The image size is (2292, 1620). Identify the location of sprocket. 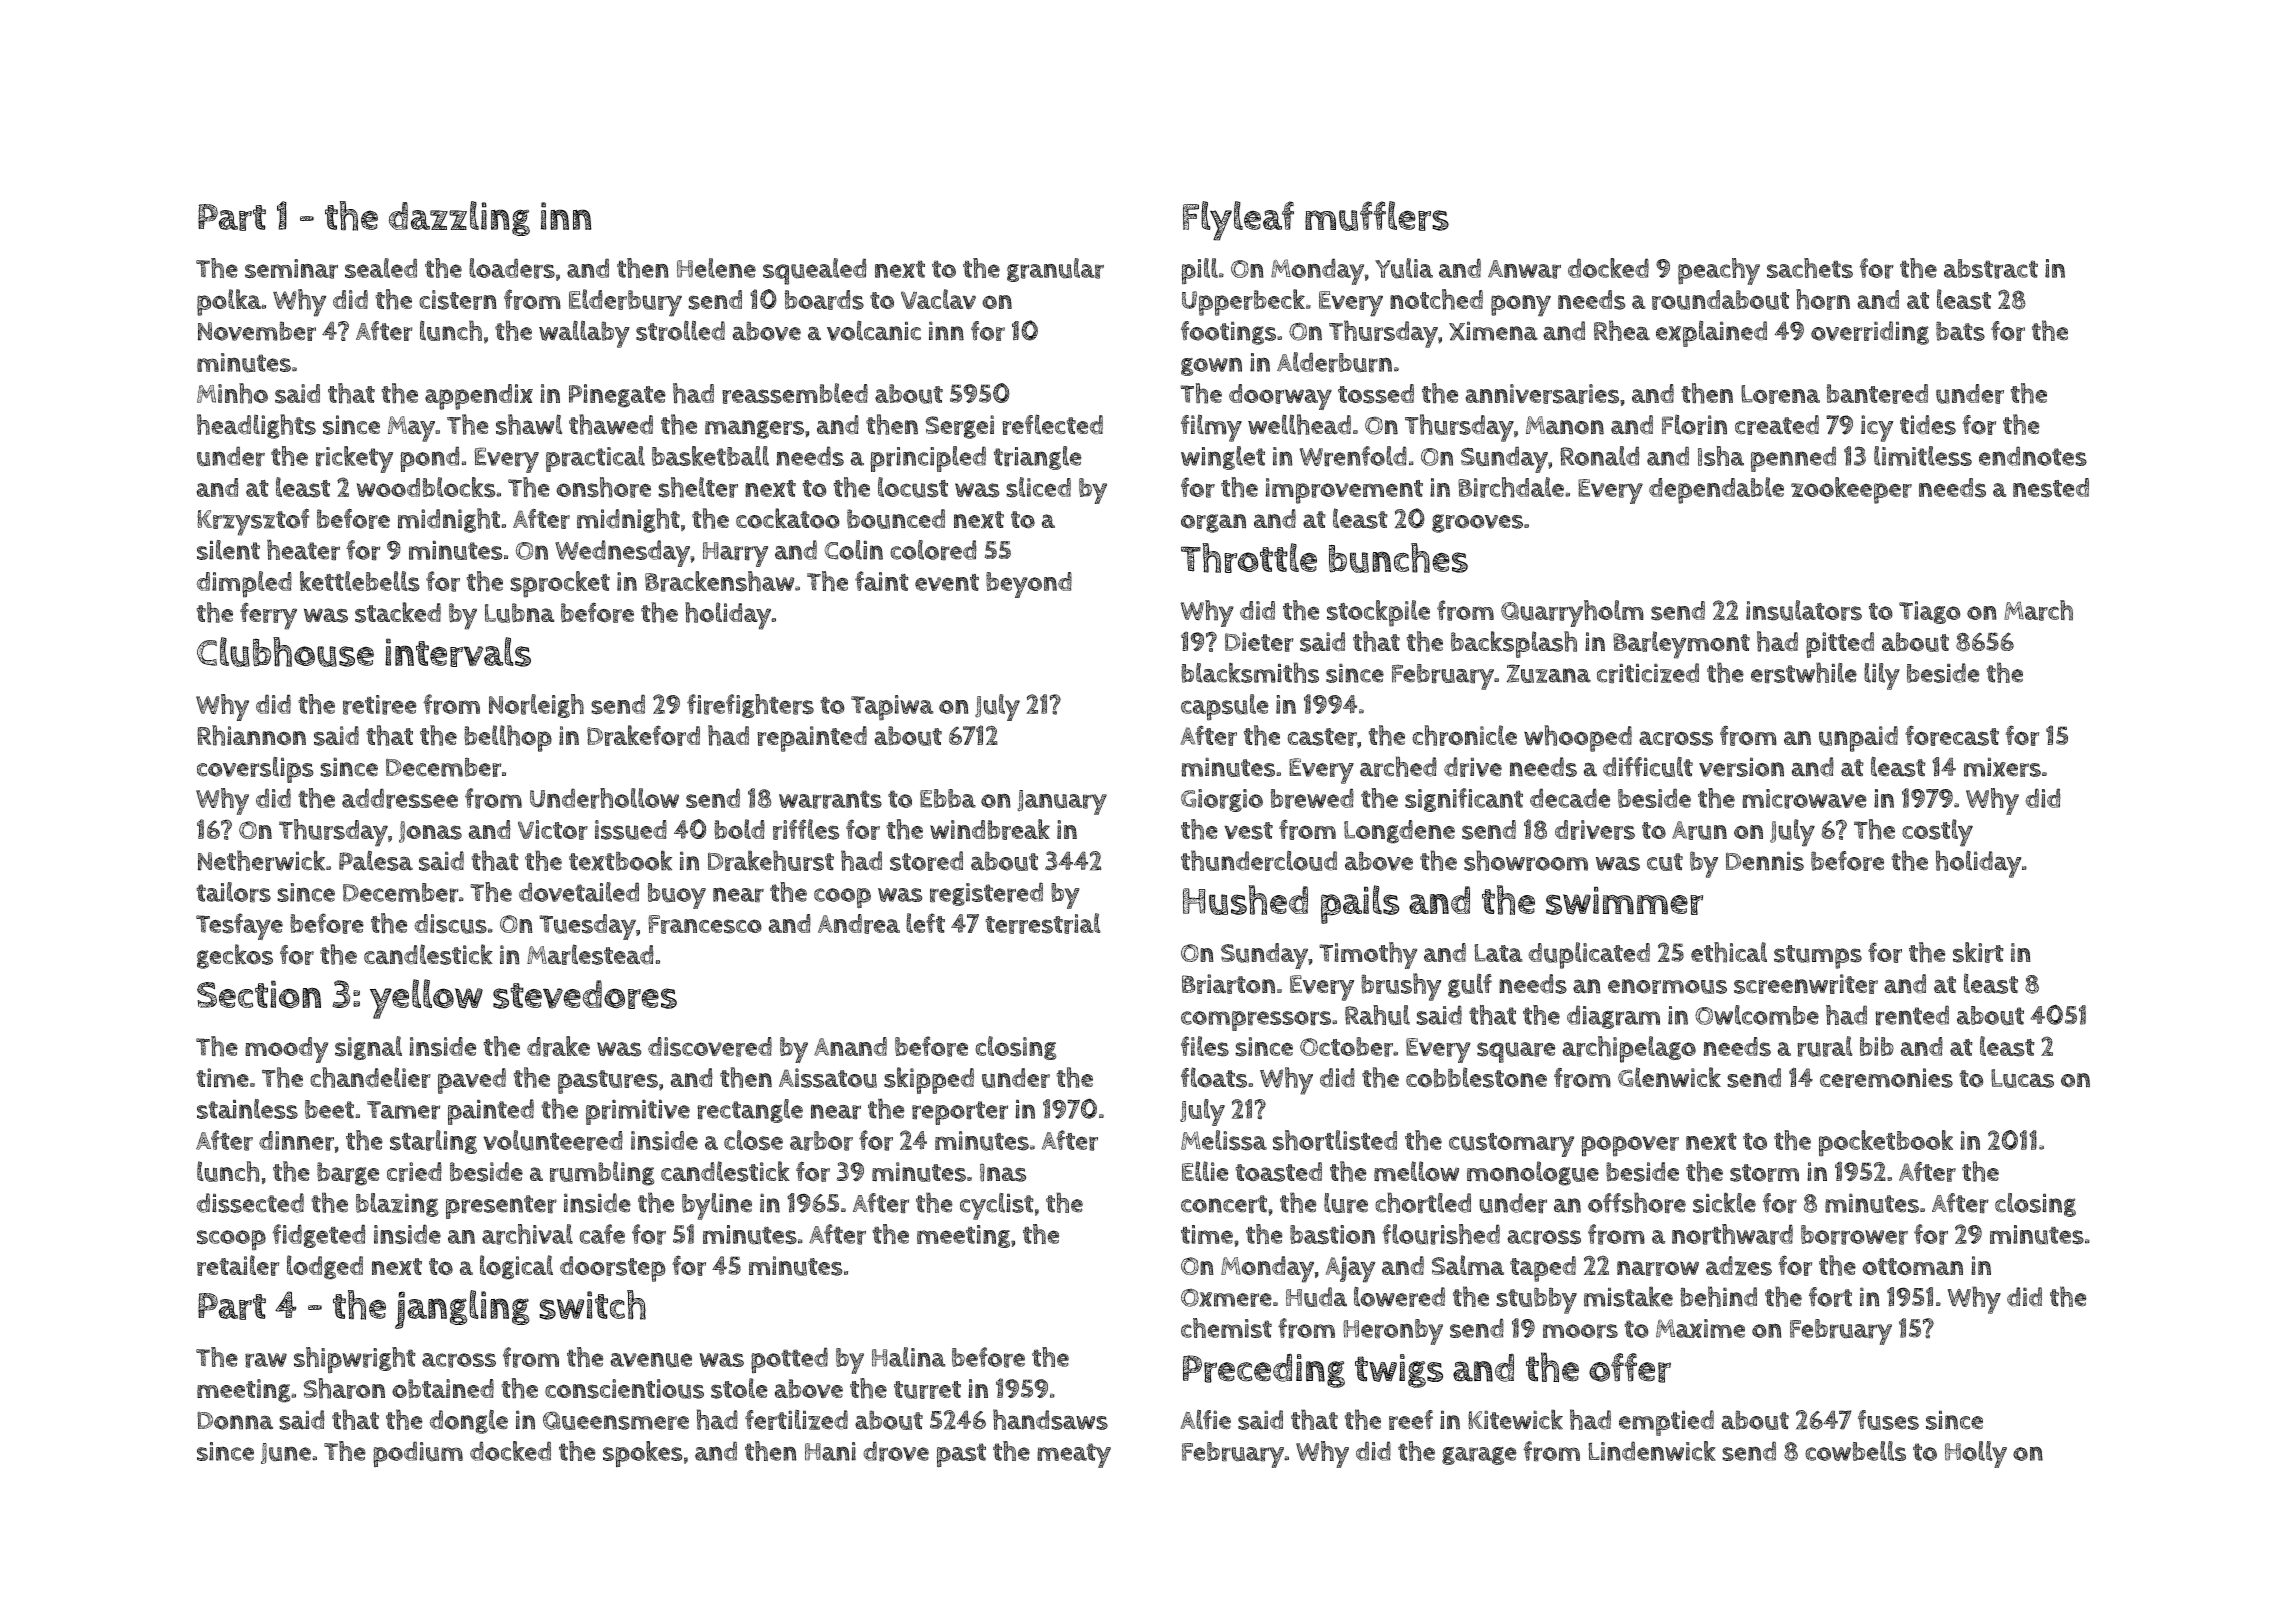
(560, 584).
